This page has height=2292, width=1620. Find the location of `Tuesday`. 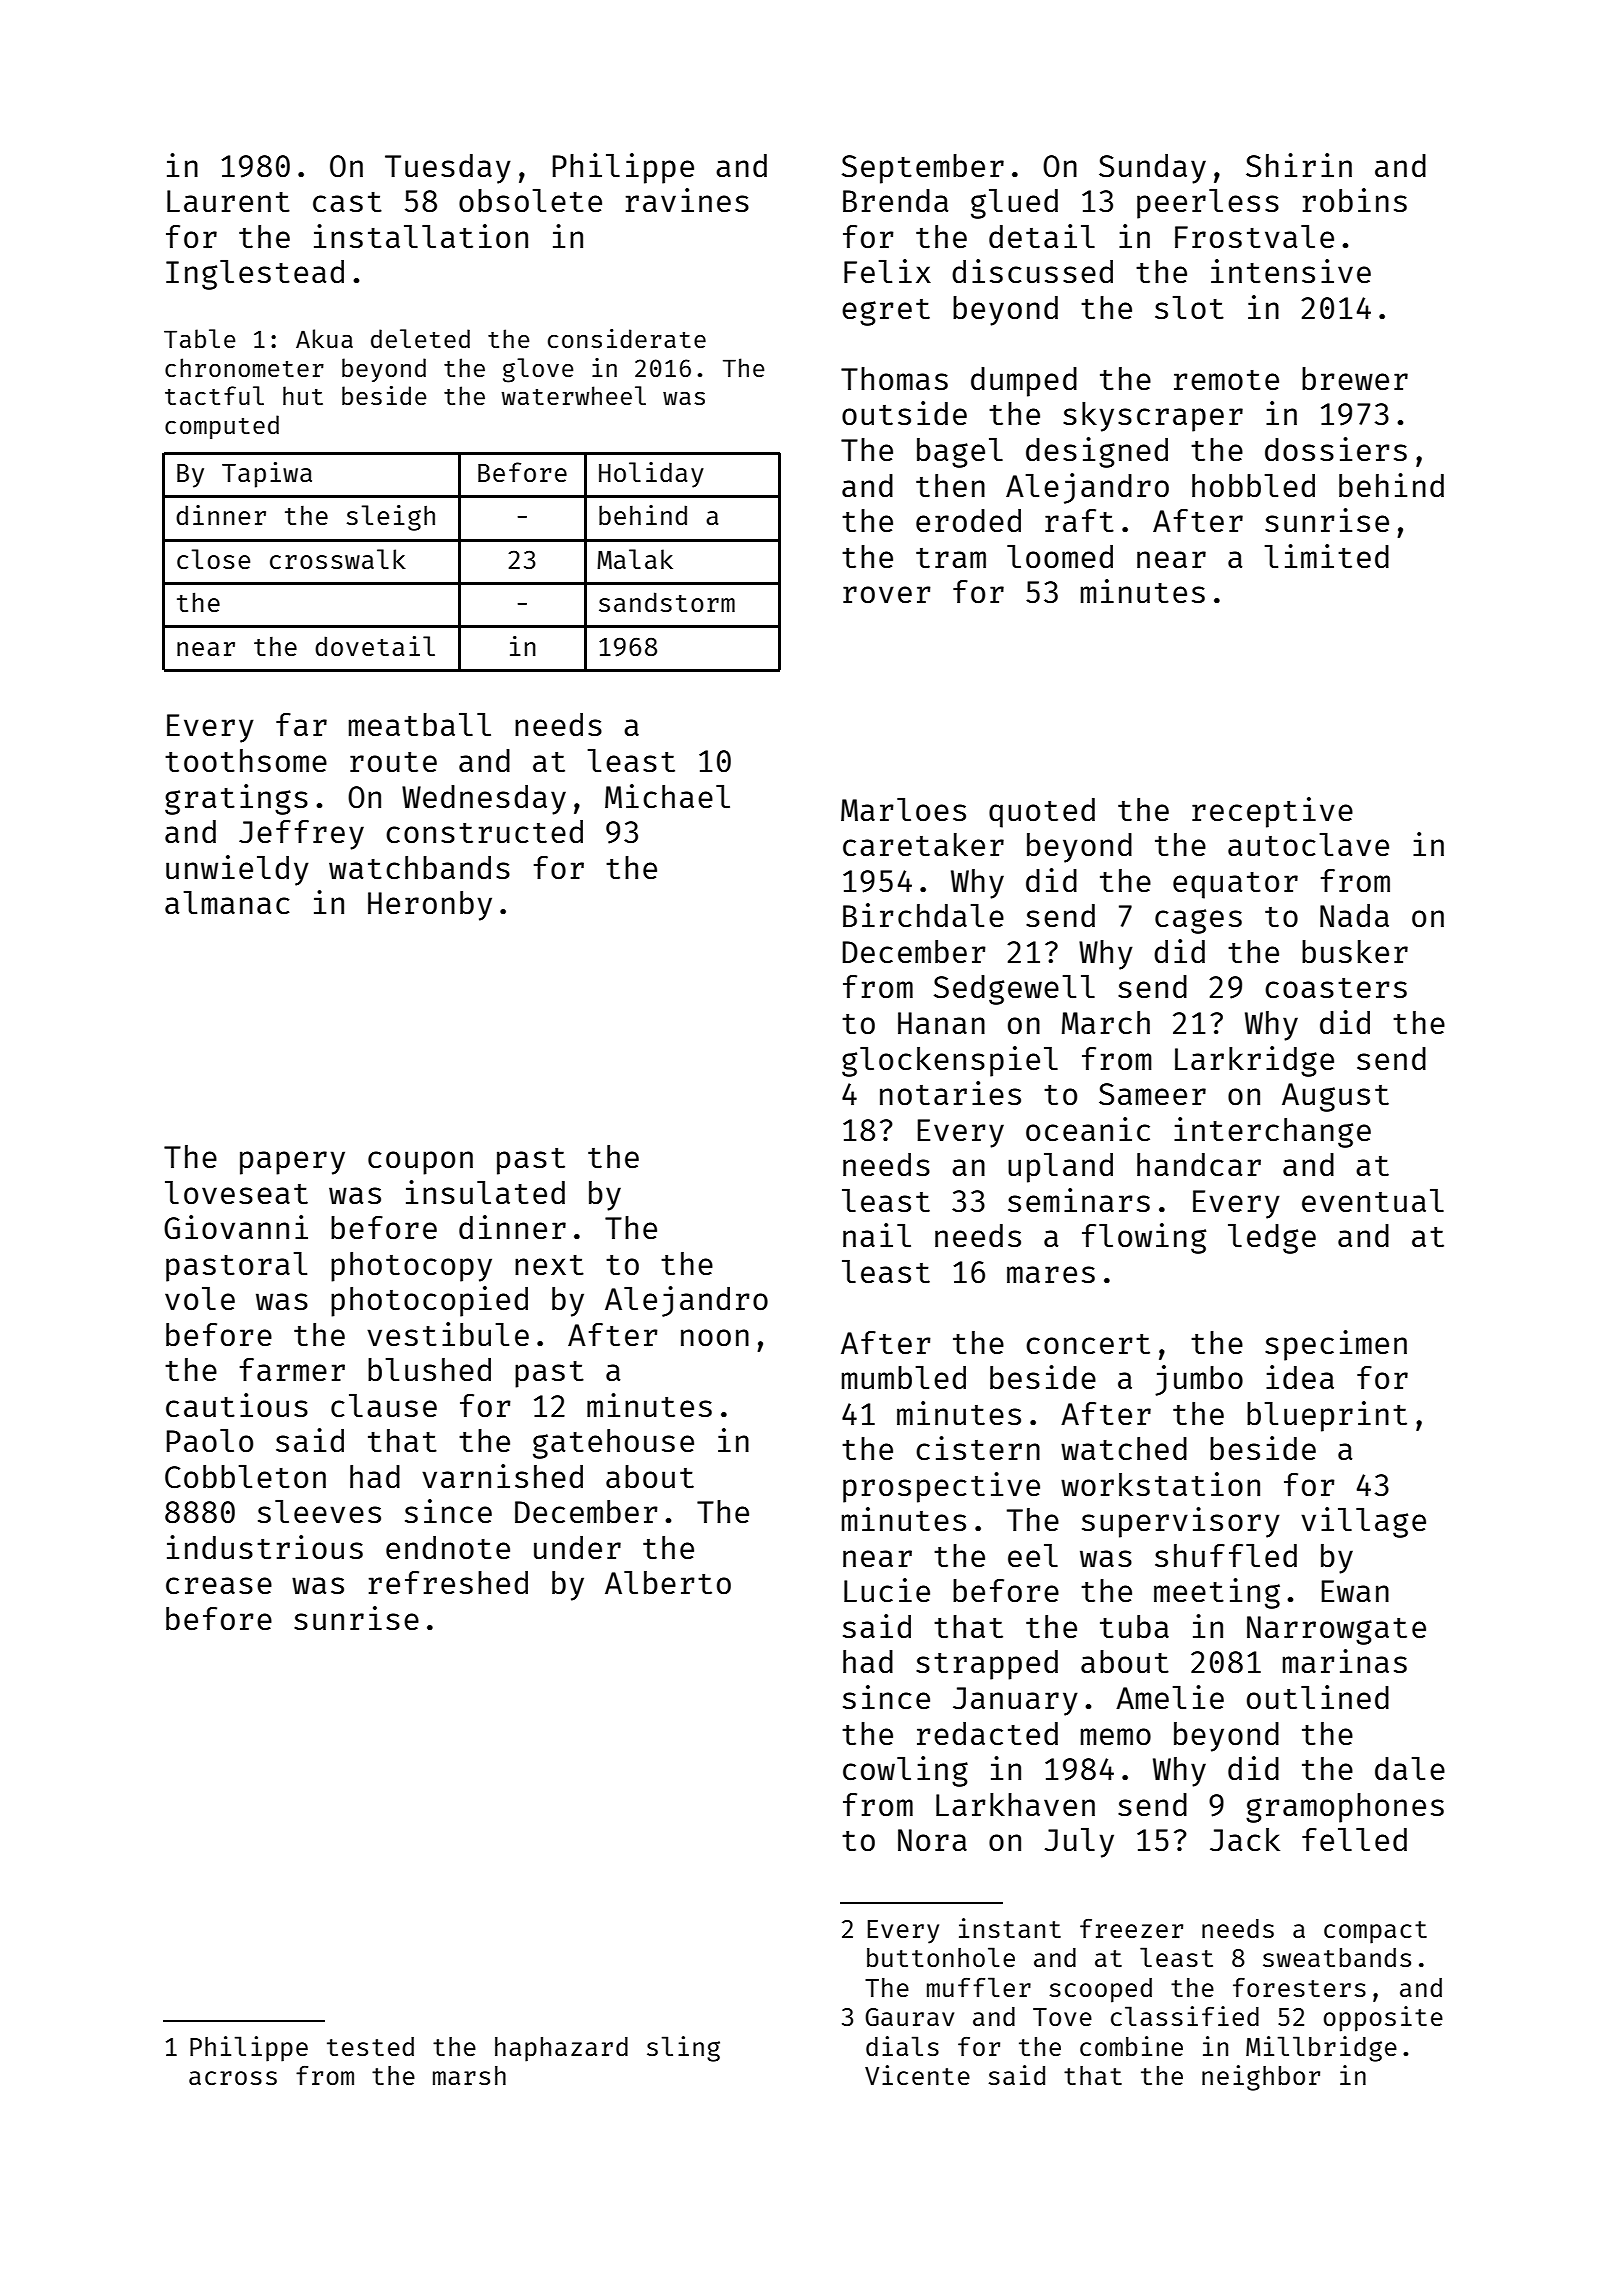

Tuesday is located at coordinates (448, 169).
